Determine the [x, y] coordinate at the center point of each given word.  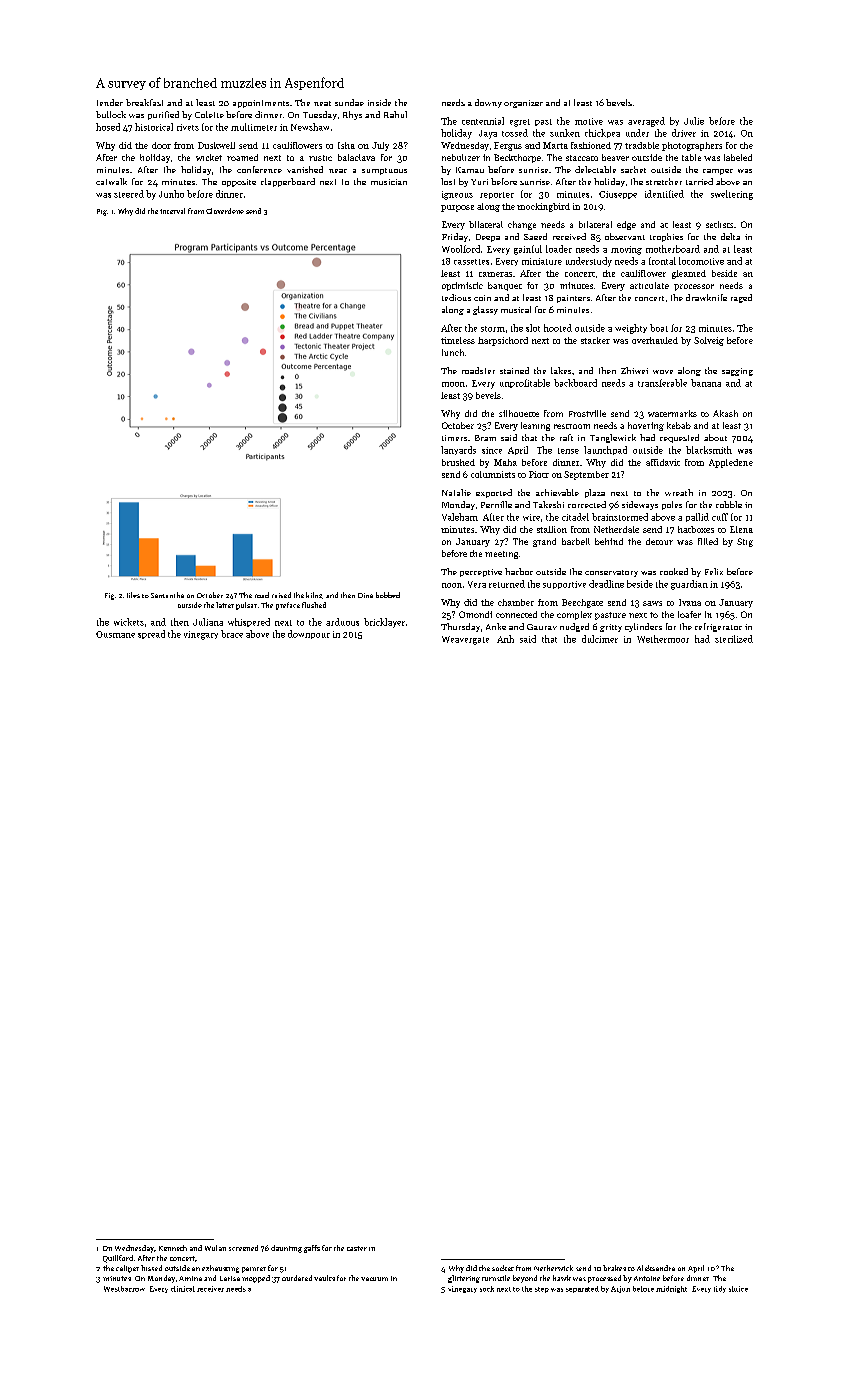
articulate [649, 285]
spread [151, 634]
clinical [183, 1289]
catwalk [111, 181]
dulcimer [600, 639]
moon [453, 384]
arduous [342, 622]
